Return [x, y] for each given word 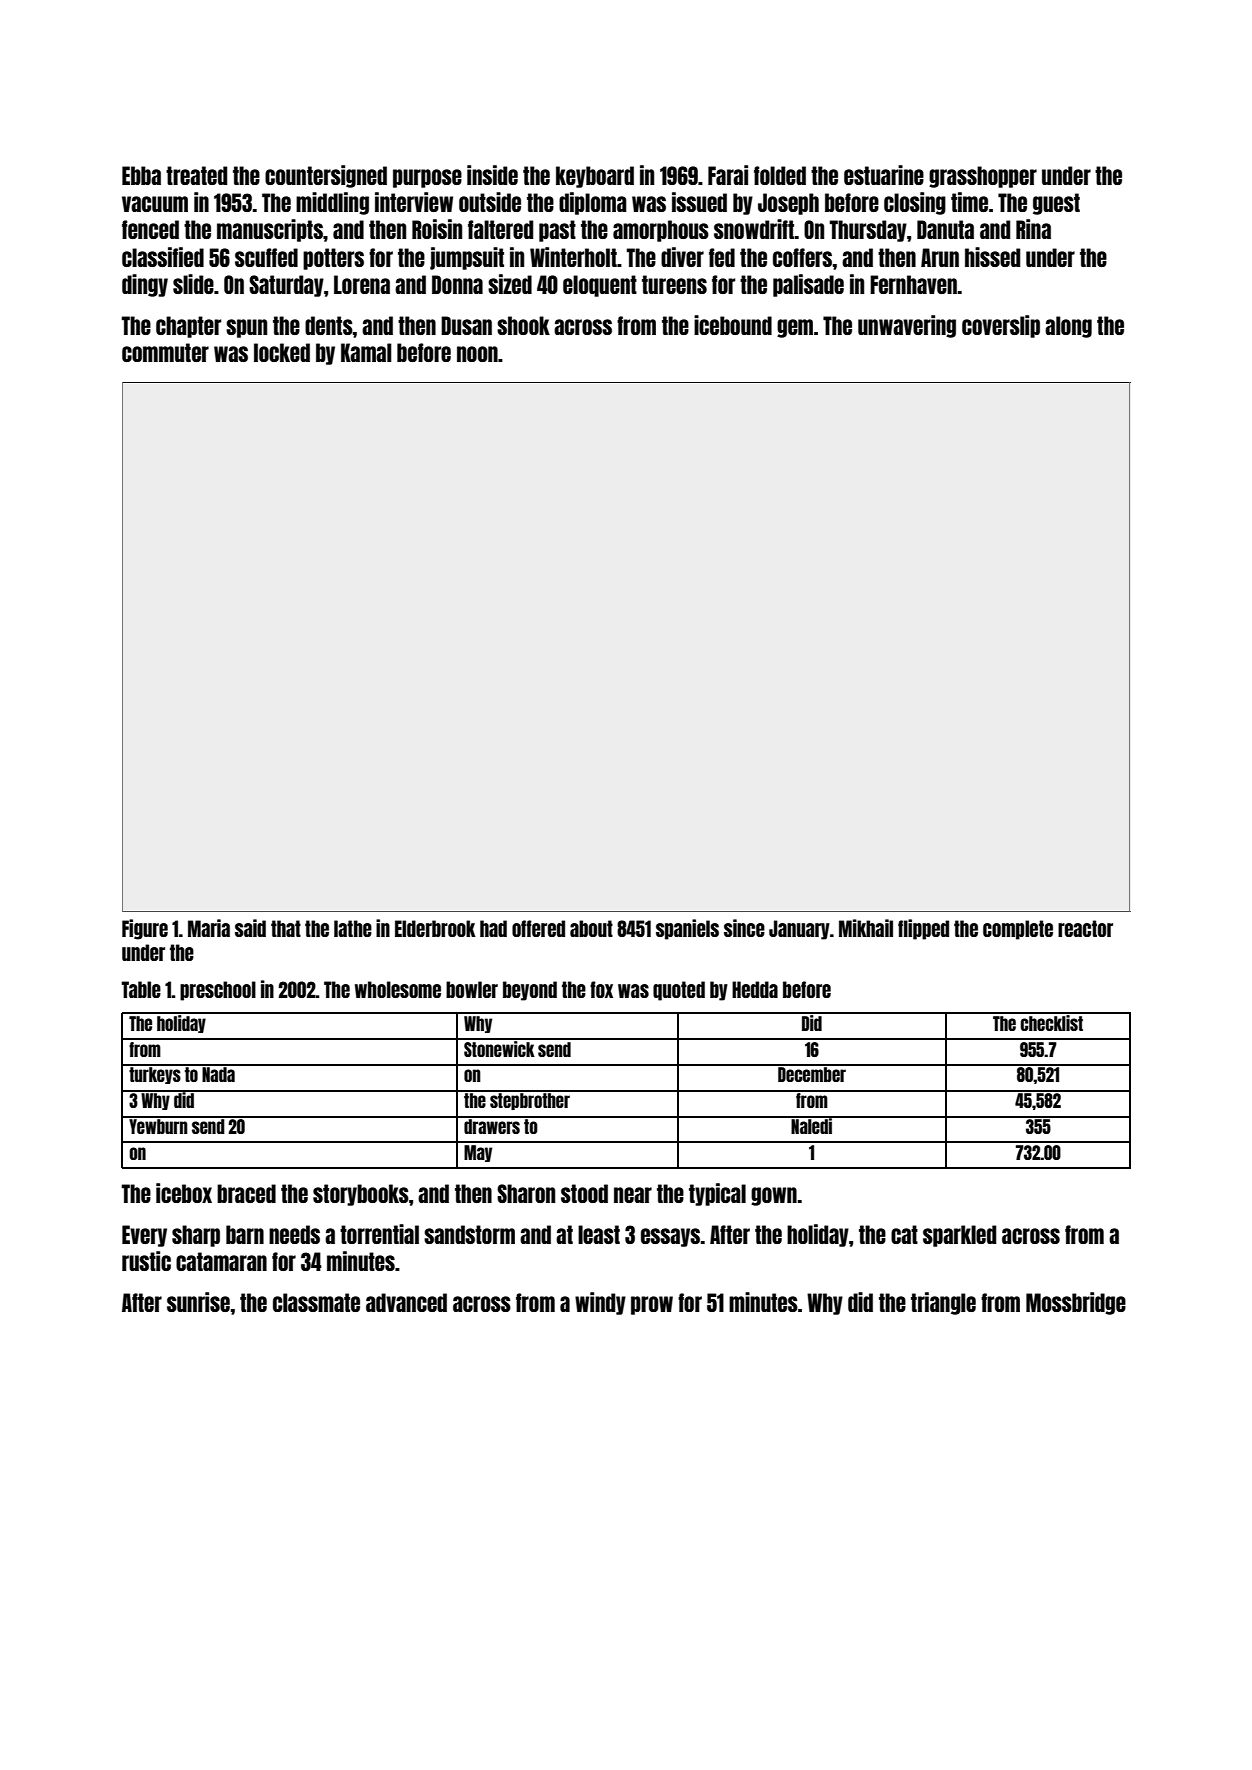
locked [282, 352]
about [591, 928]
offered [538, 928]
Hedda [755, 989]
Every [144, 1236]
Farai [728, 175]
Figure [145, 929]
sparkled [959, 1236]
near [633, 1195]
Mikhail [866, 928]
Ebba [141, 175]
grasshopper [983, 177]
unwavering [907, 326]
